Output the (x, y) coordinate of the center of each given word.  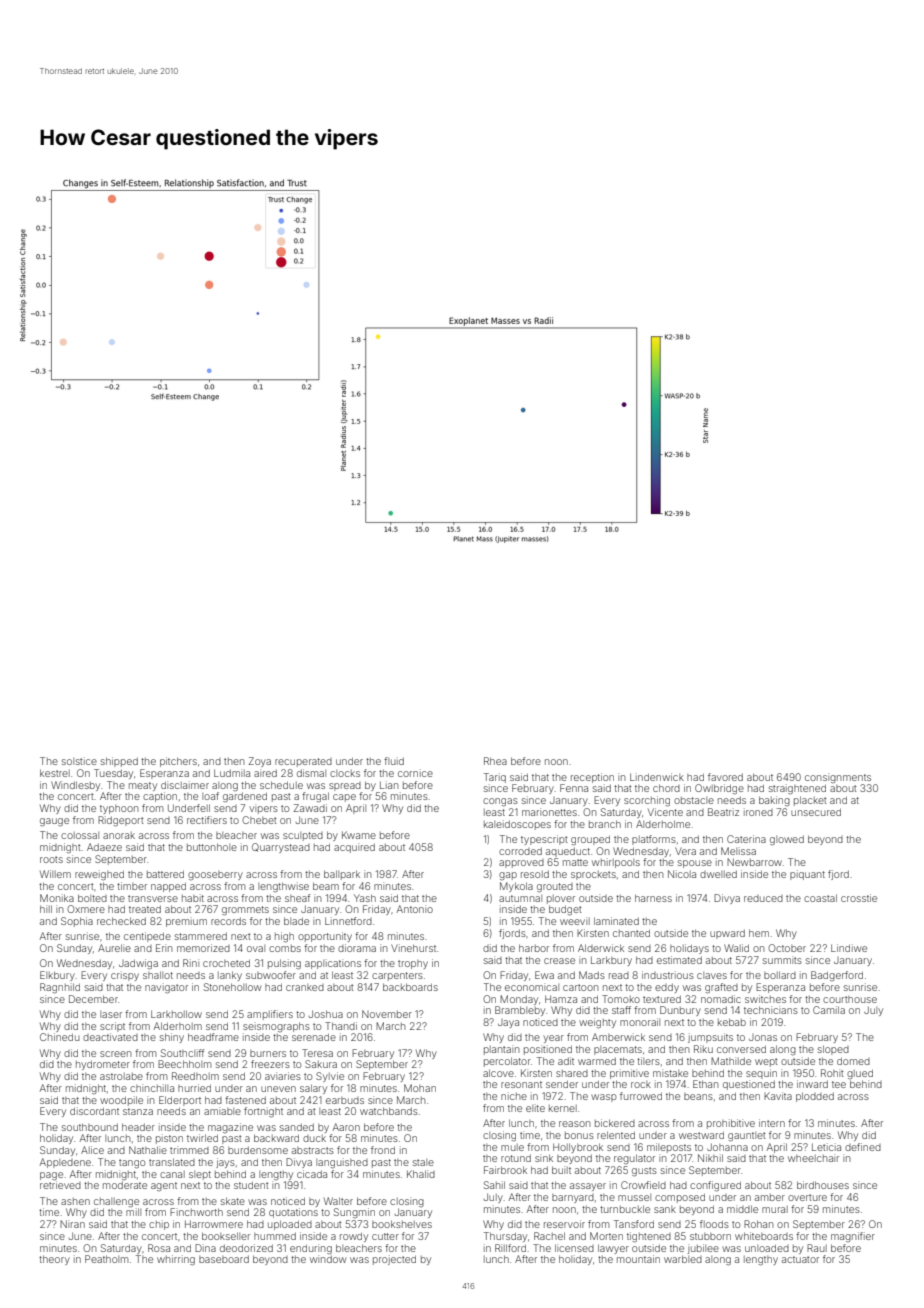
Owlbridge (719, 789)
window (328, 1259)
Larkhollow (176, 1014)
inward (812, 1084)
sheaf (297, 898)
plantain (502, 1050)
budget (565, 910)
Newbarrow (754, 862)
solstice (79, 761)
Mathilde (731, 1061)
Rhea (495, 761)
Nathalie (148, 1150)
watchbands (389, 1111)
